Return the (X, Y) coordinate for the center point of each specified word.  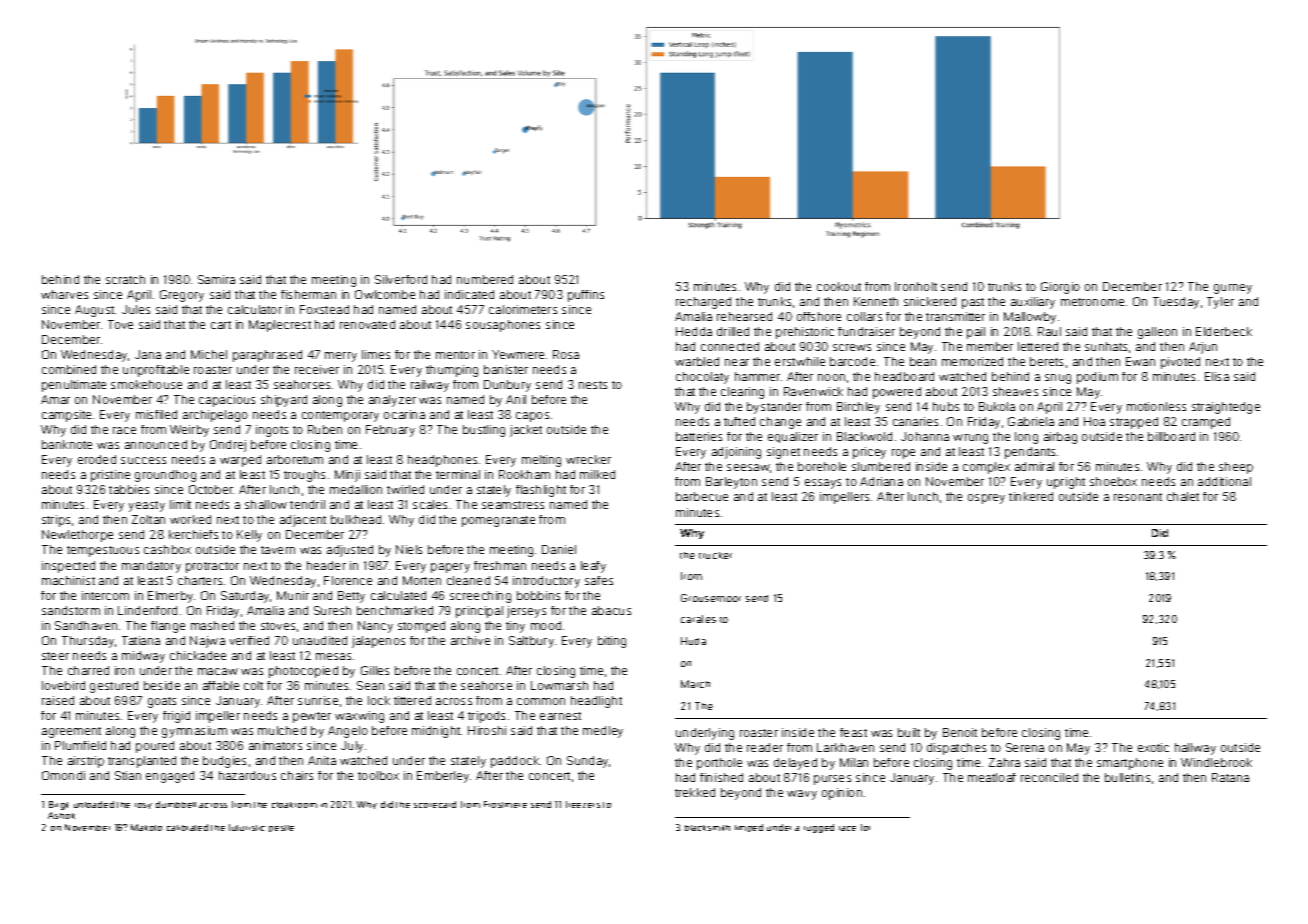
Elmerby (170, 597)
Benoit (960, 732)
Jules (136, 309)
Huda (693, 641)
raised (58, 700)
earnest (560, 716)
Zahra (1004, 762)
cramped (1206, 423)
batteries (699, 436)
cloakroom (294, 805)
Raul (1049, 331)
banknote (67, 444)
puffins (586, 296)
